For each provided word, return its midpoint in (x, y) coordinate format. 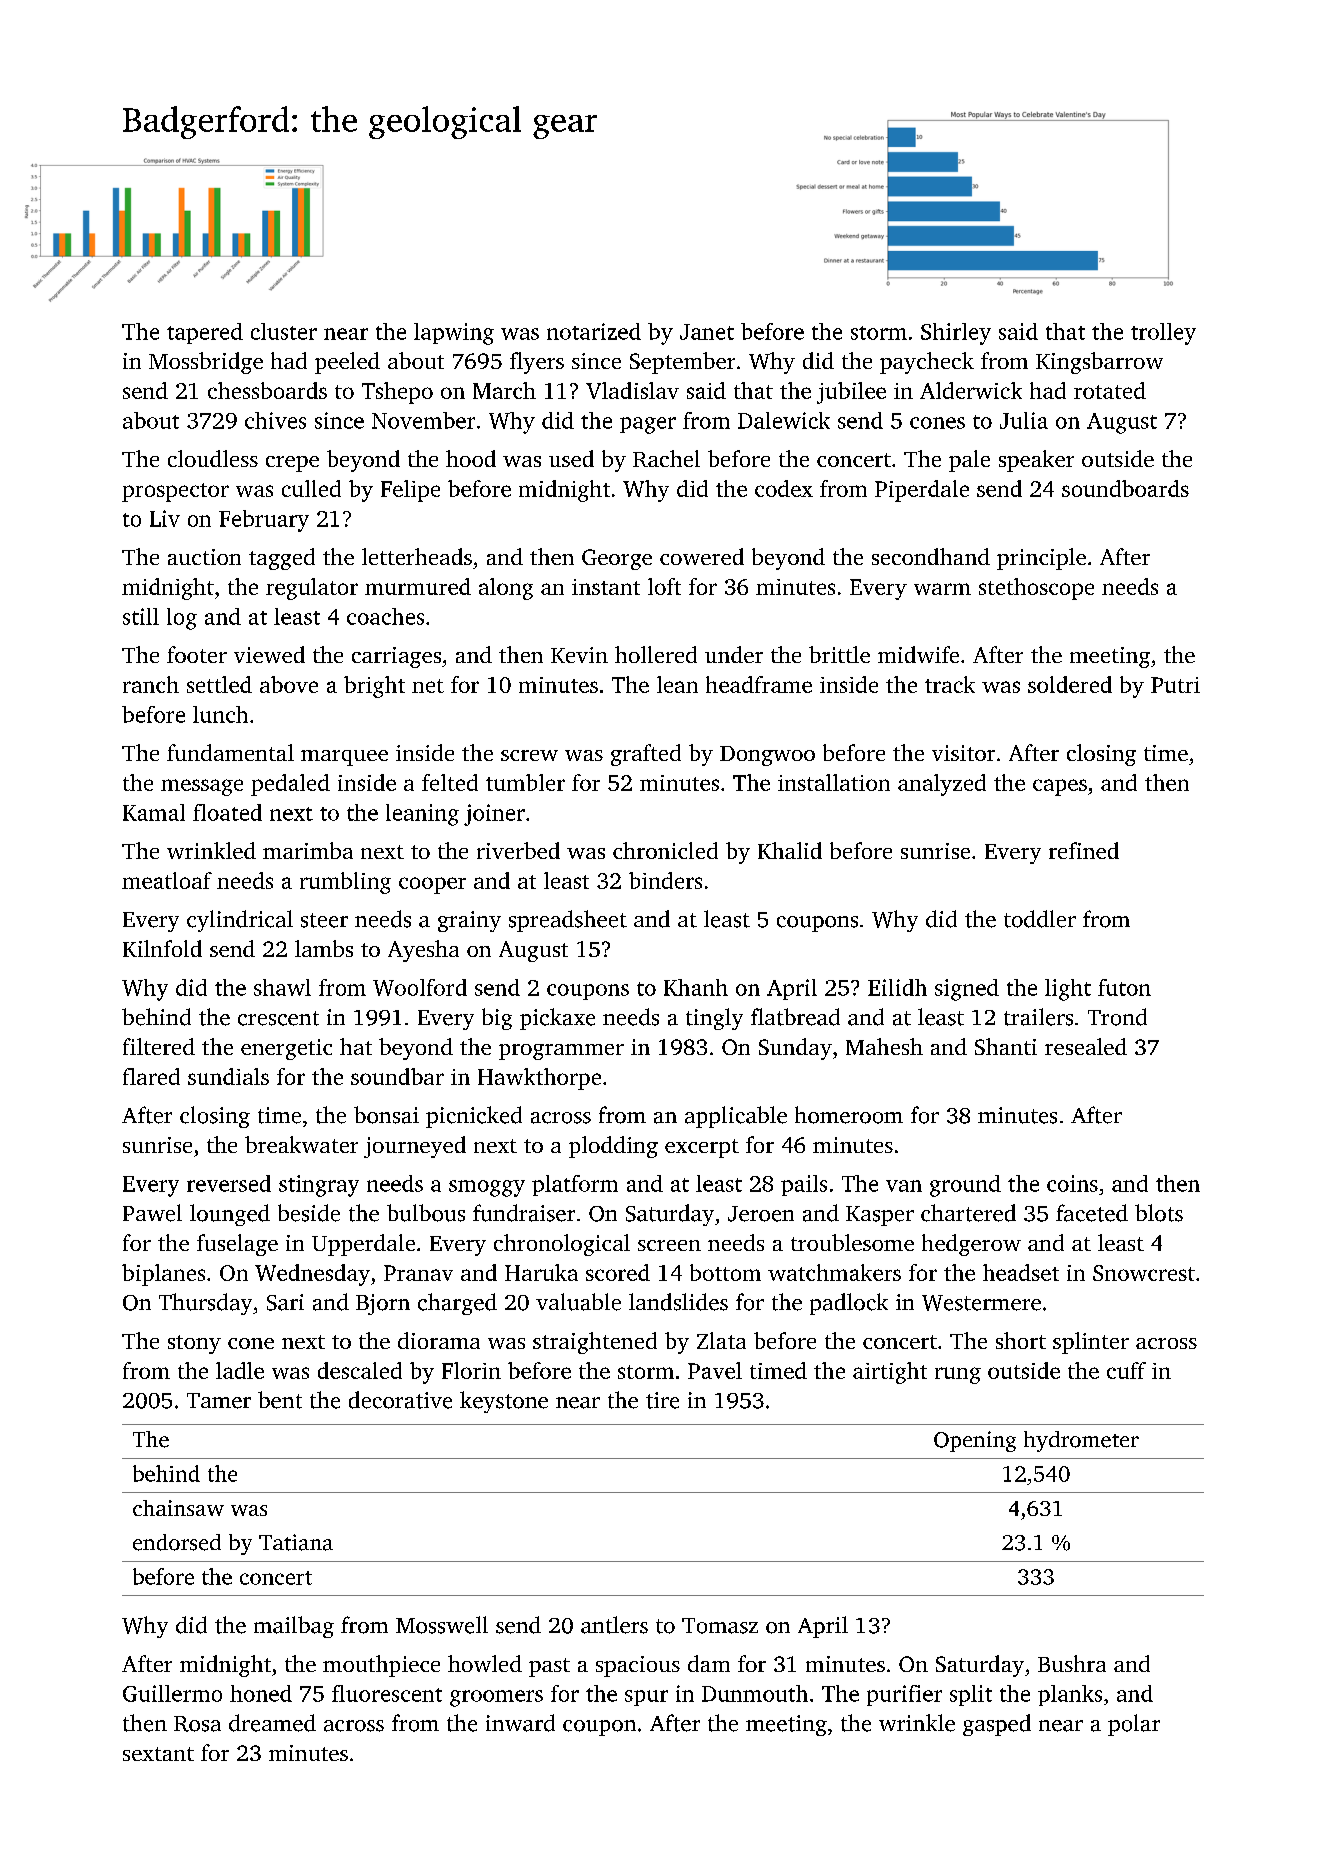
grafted (646, 755)
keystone (504, 1402)
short (1021, 1340)
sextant (158, 1754)
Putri (1175, 685)
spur (646, 1698)
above (289, 684)
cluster (284, 331)
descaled (360, 1370)
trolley (1163, 334)
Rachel (666, 458)
